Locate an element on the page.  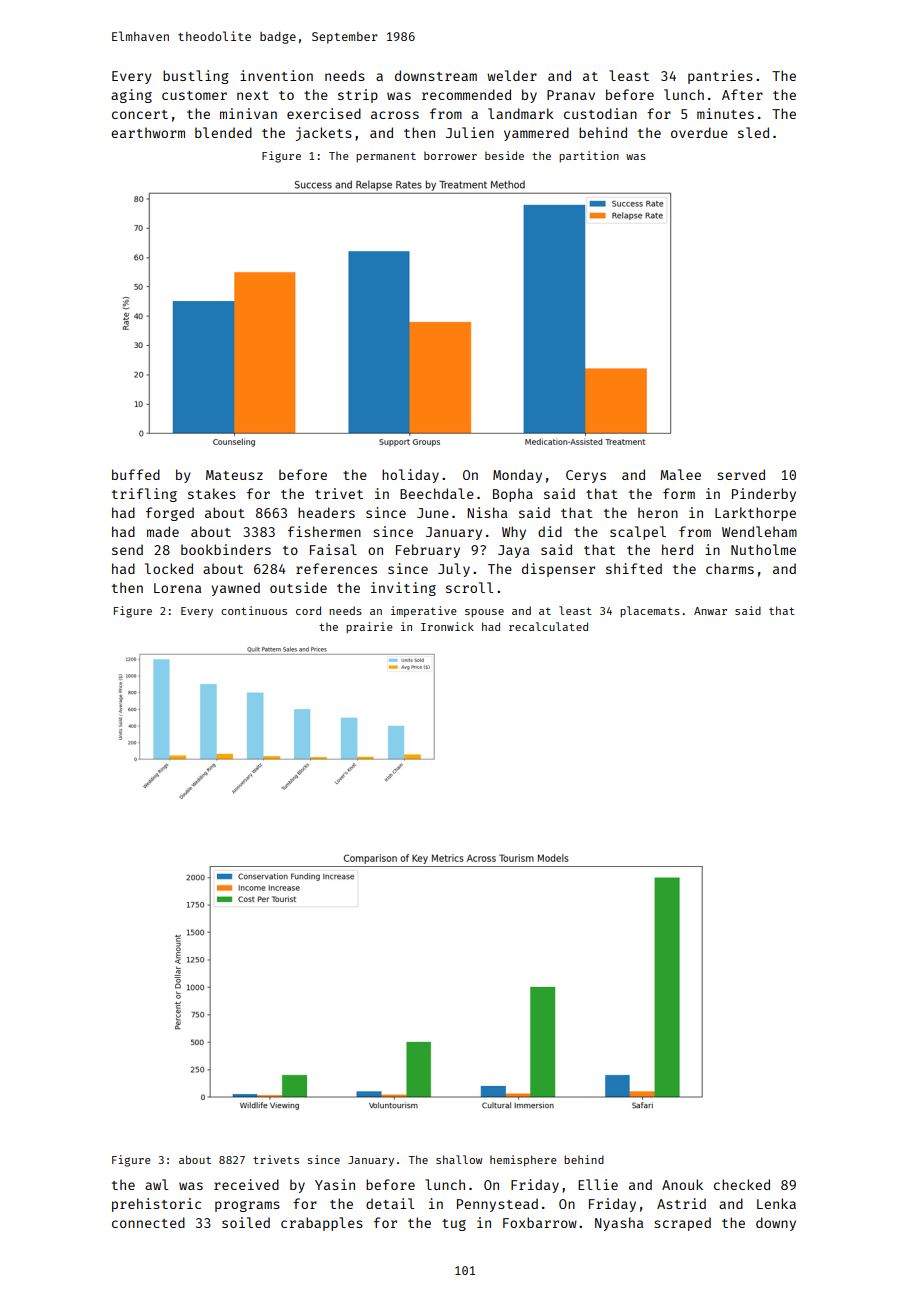
Ellie is located at coordinates (598, 1184).
